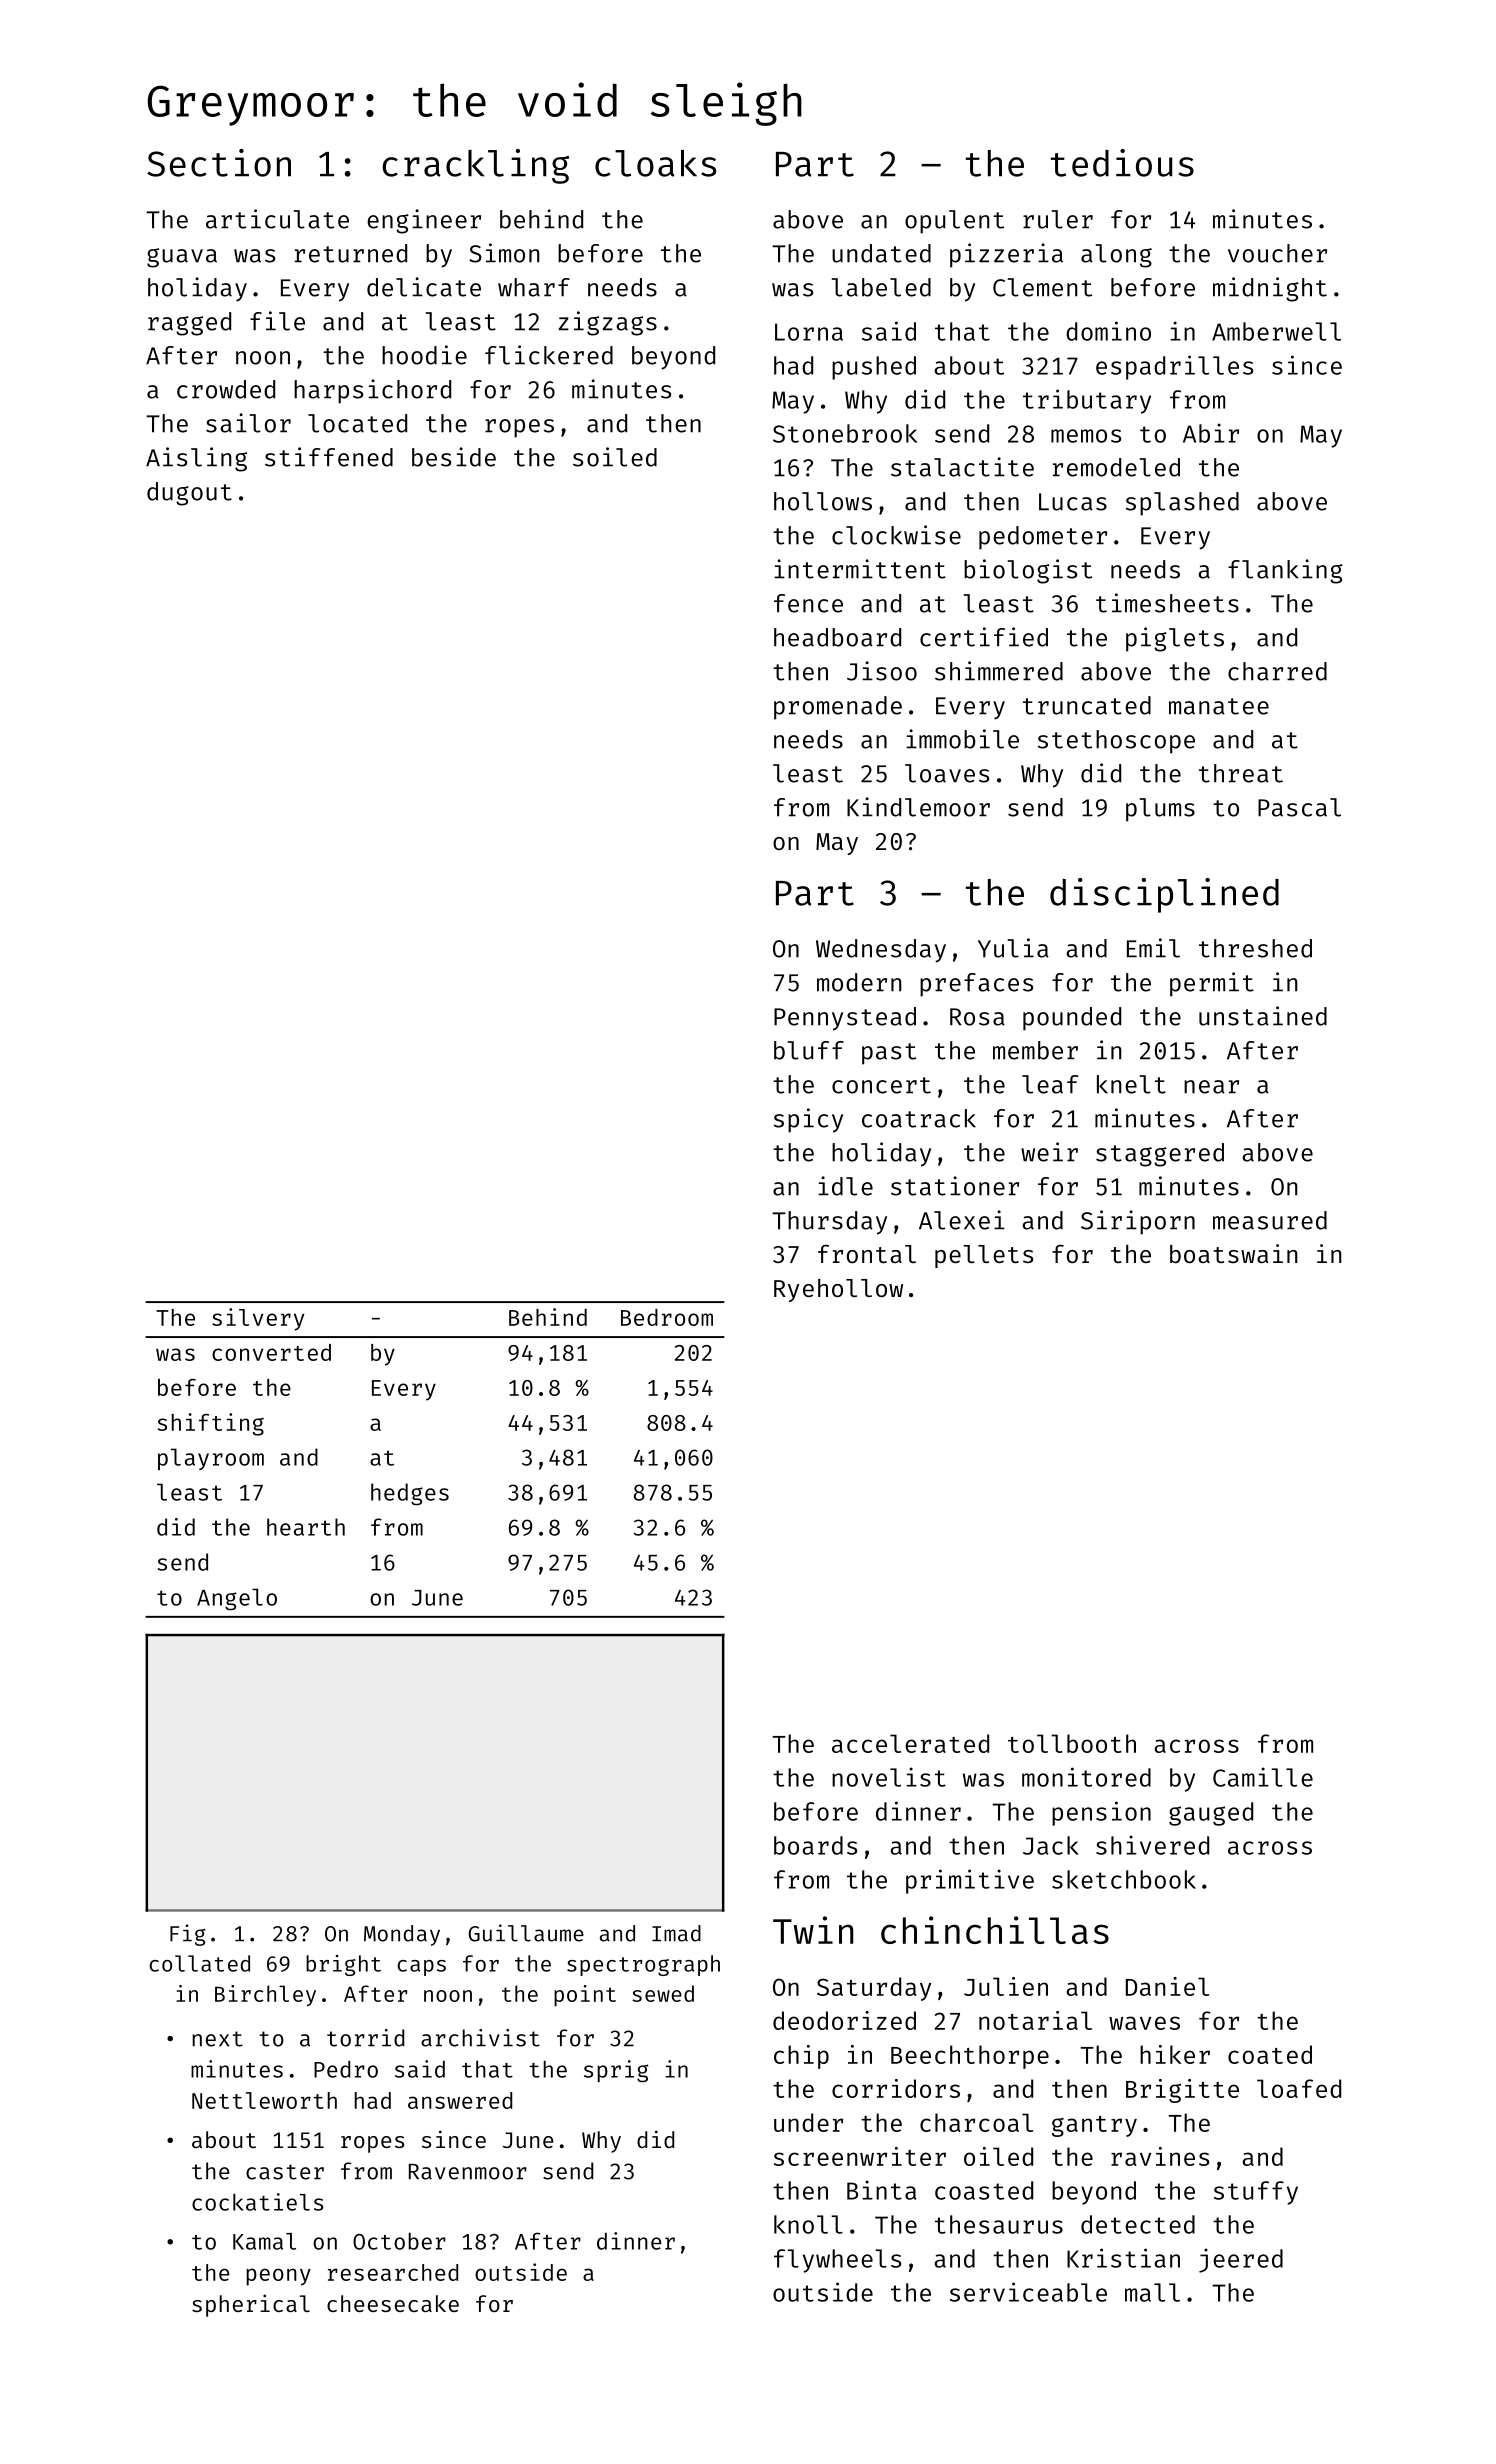 The image size is (1496, 2464). I want to click on Thursday, so click(829, 1223).
